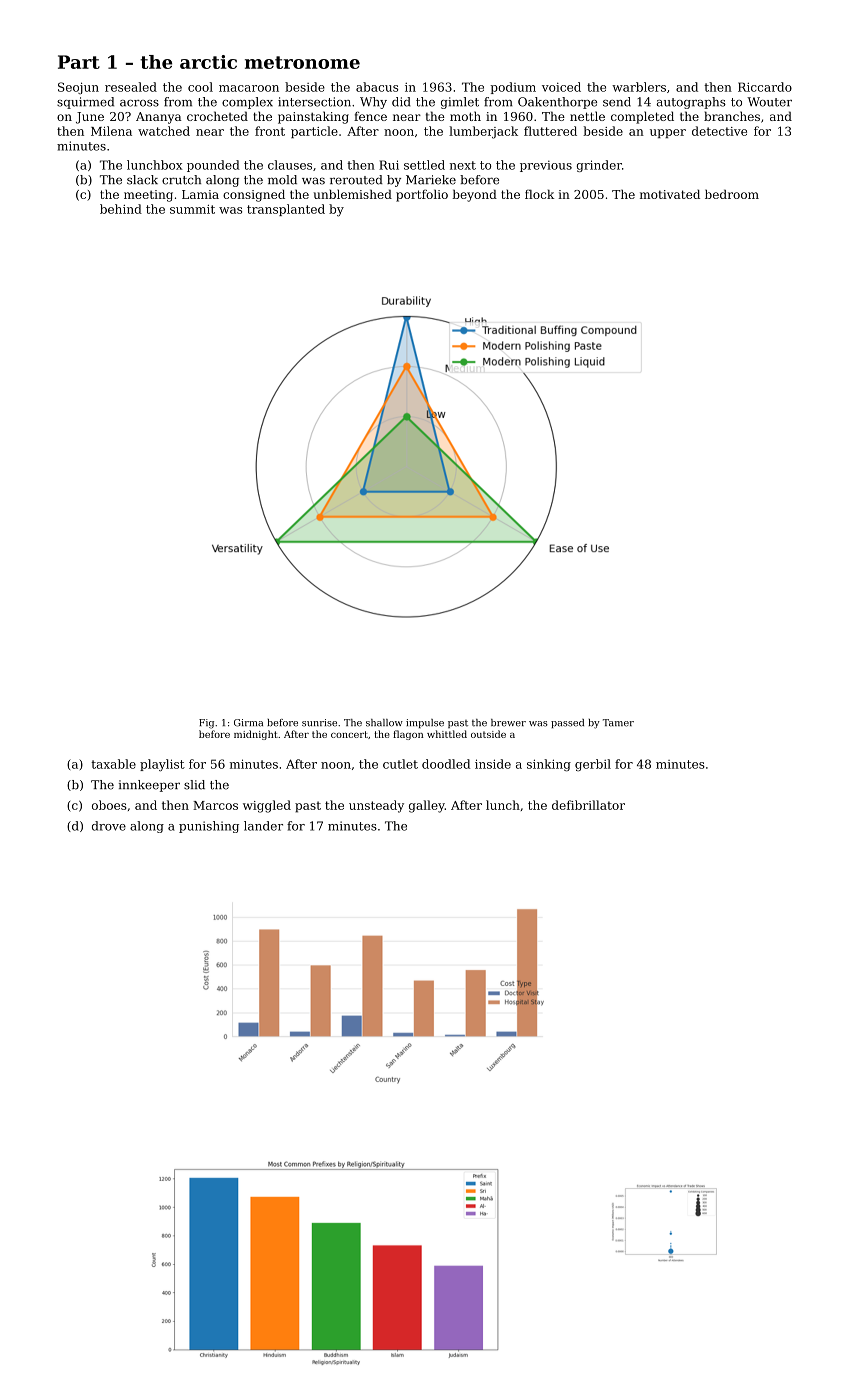 Image resolution: width=849 pixels, height=1400 pixels. What do you see at coordinates (474, 195) in the image?
I see `beyond` at bounding box center [474, 195].
